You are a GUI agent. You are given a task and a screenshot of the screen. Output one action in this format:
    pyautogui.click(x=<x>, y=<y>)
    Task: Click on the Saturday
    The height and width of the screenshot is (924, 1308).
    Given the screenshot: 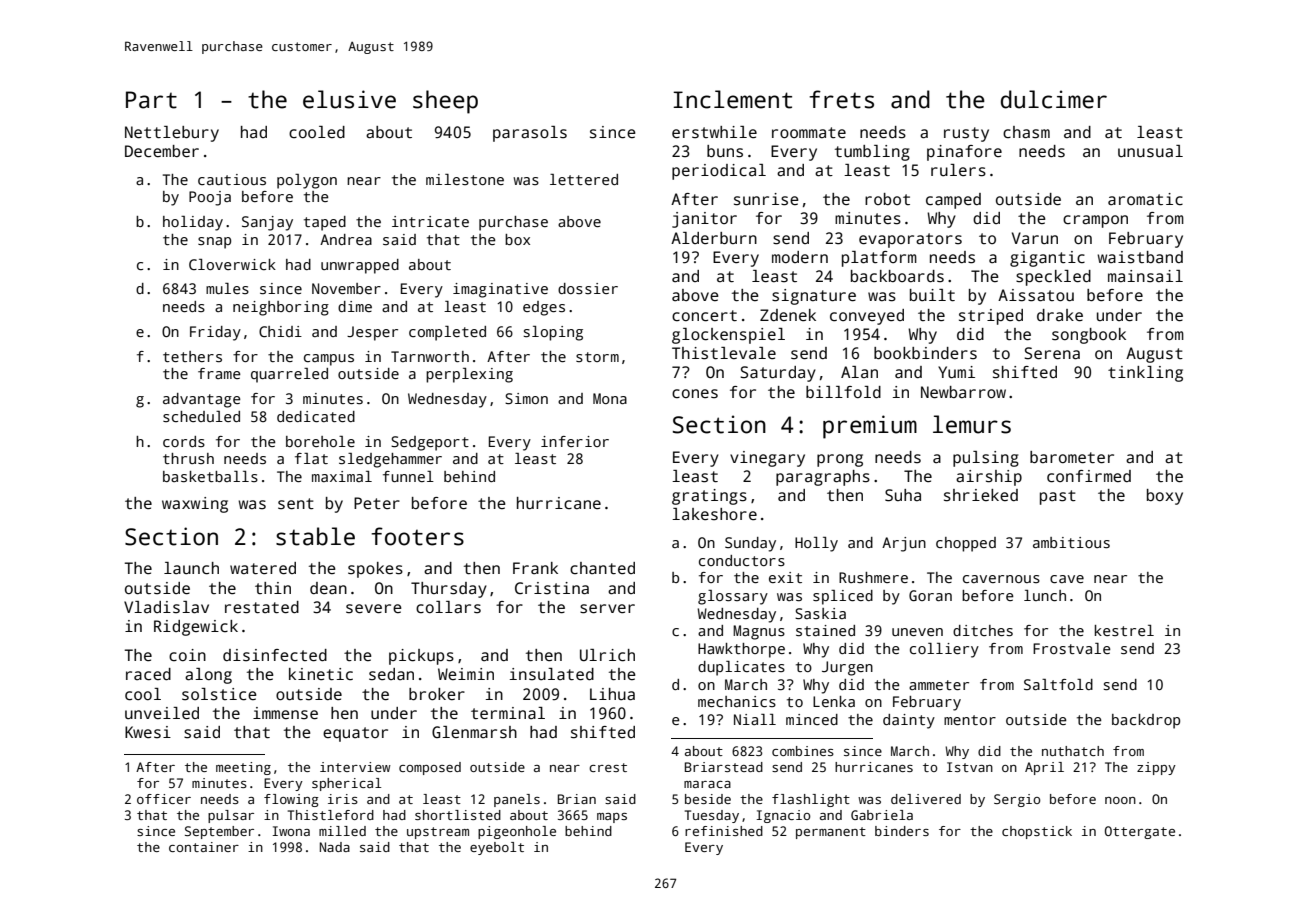 What is the action you would take?
    pyautogui.click(x=778, y=374)
